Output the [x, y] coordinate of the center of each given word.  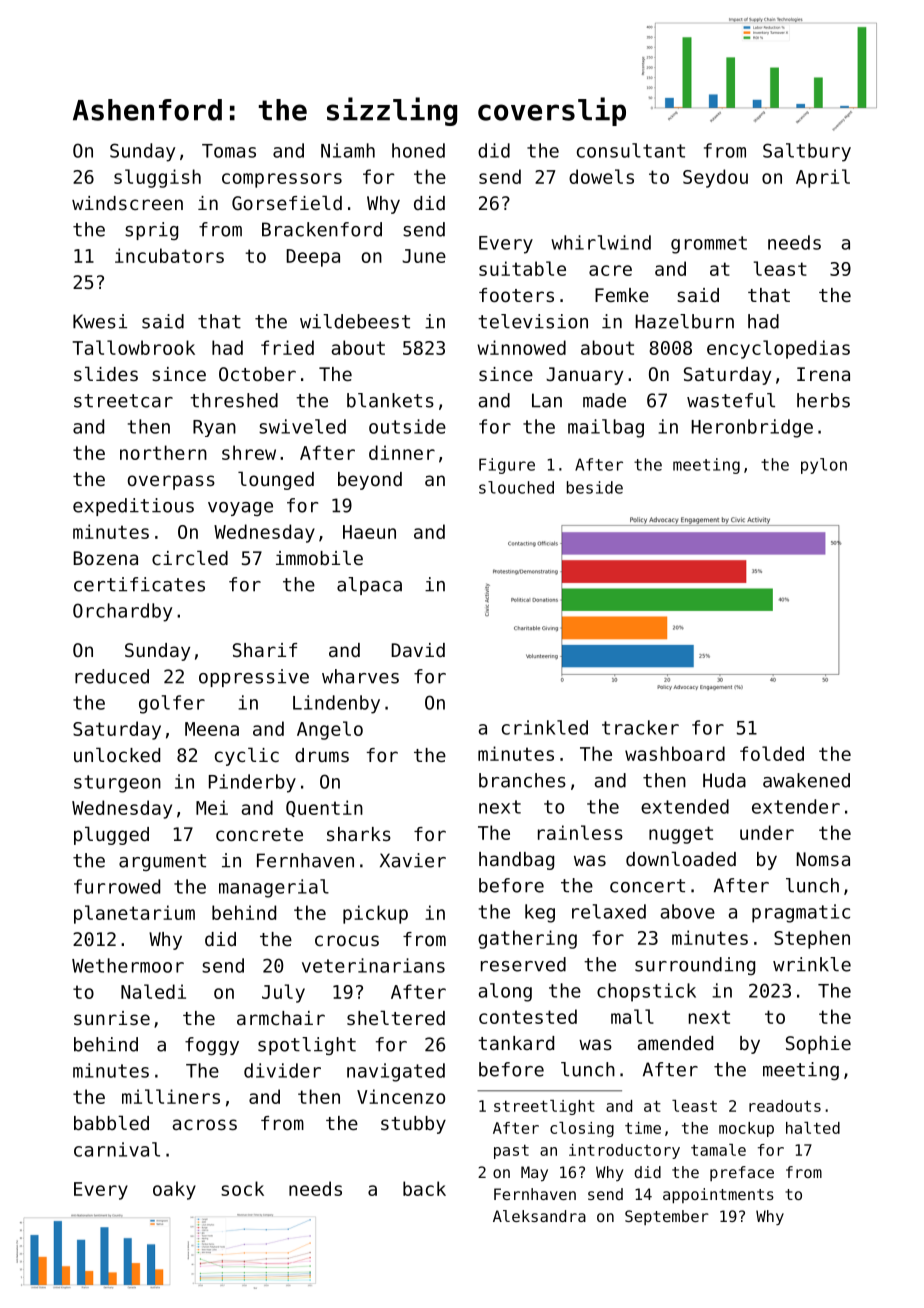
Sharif [265, 650]
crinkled [545, 727]
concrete [259, 834]
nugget [681, 835]
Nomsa [823, 859]
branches [522, 780]
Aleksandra [539, 1216]
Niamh [348, 150]
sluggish [157, 178]
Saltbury [807, 152]
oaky [174, 1190]
